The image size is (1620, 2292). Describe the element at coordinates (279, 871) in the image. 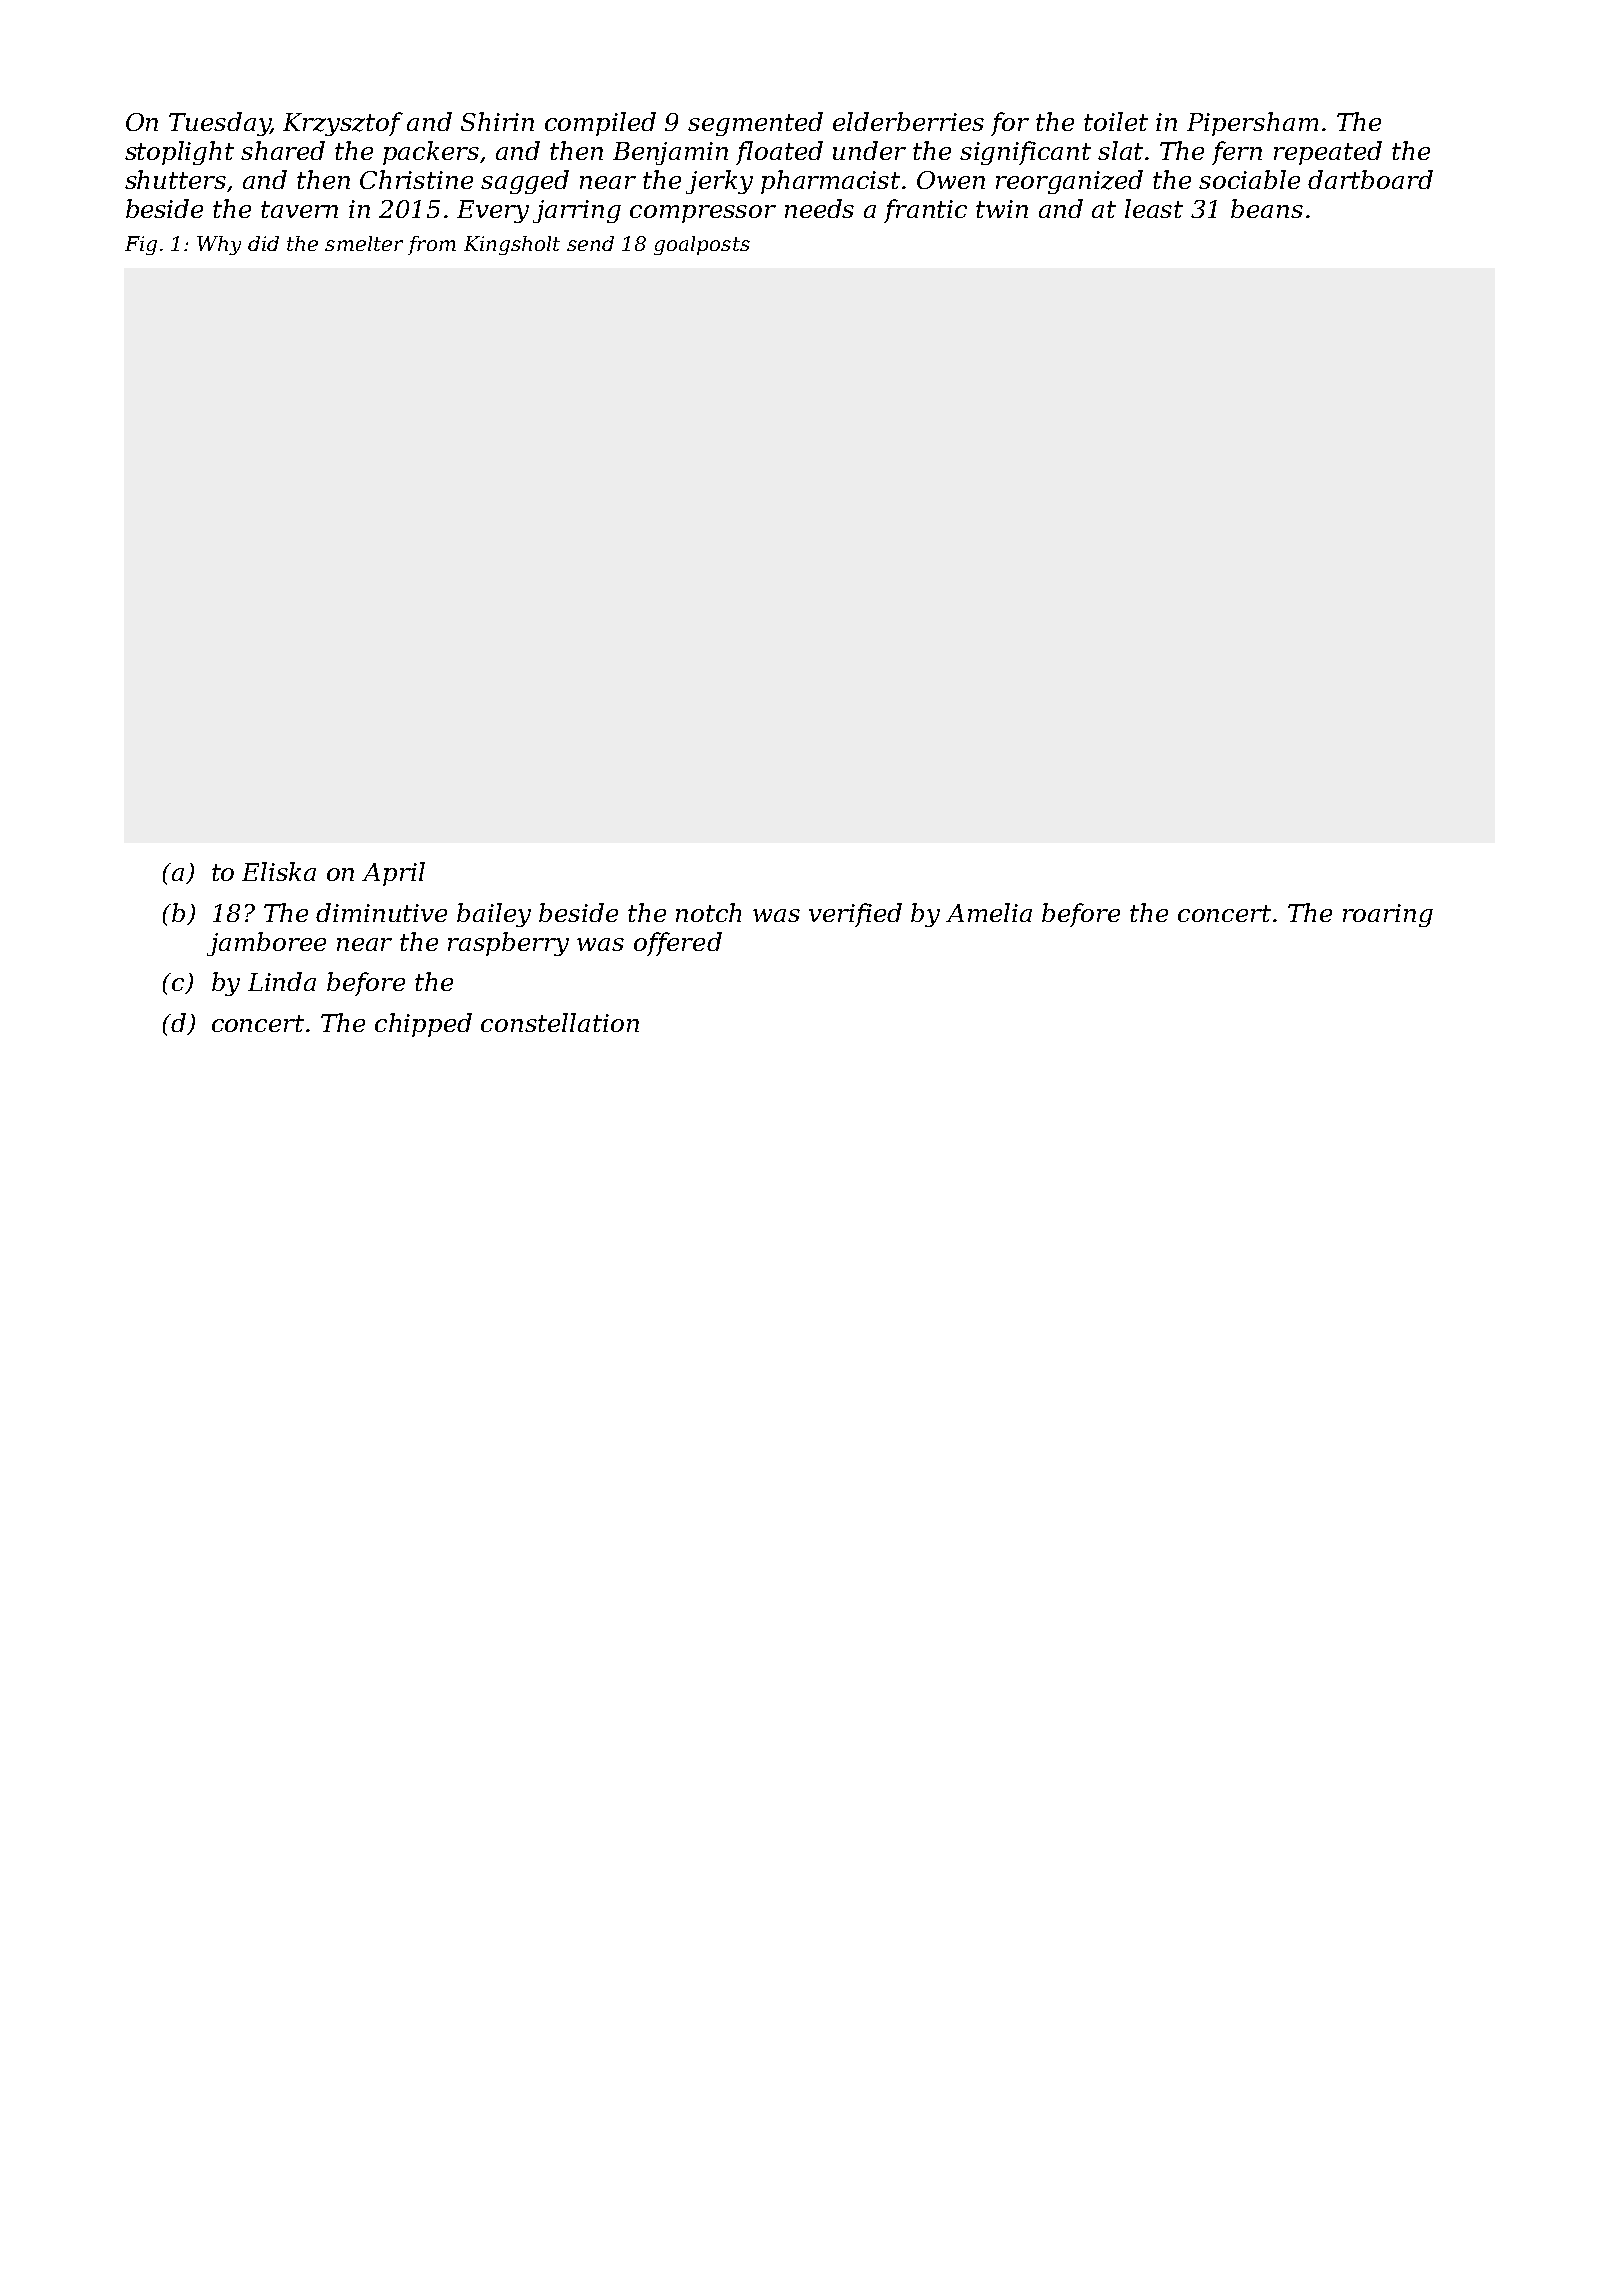

I see `Eliska` at that location.
